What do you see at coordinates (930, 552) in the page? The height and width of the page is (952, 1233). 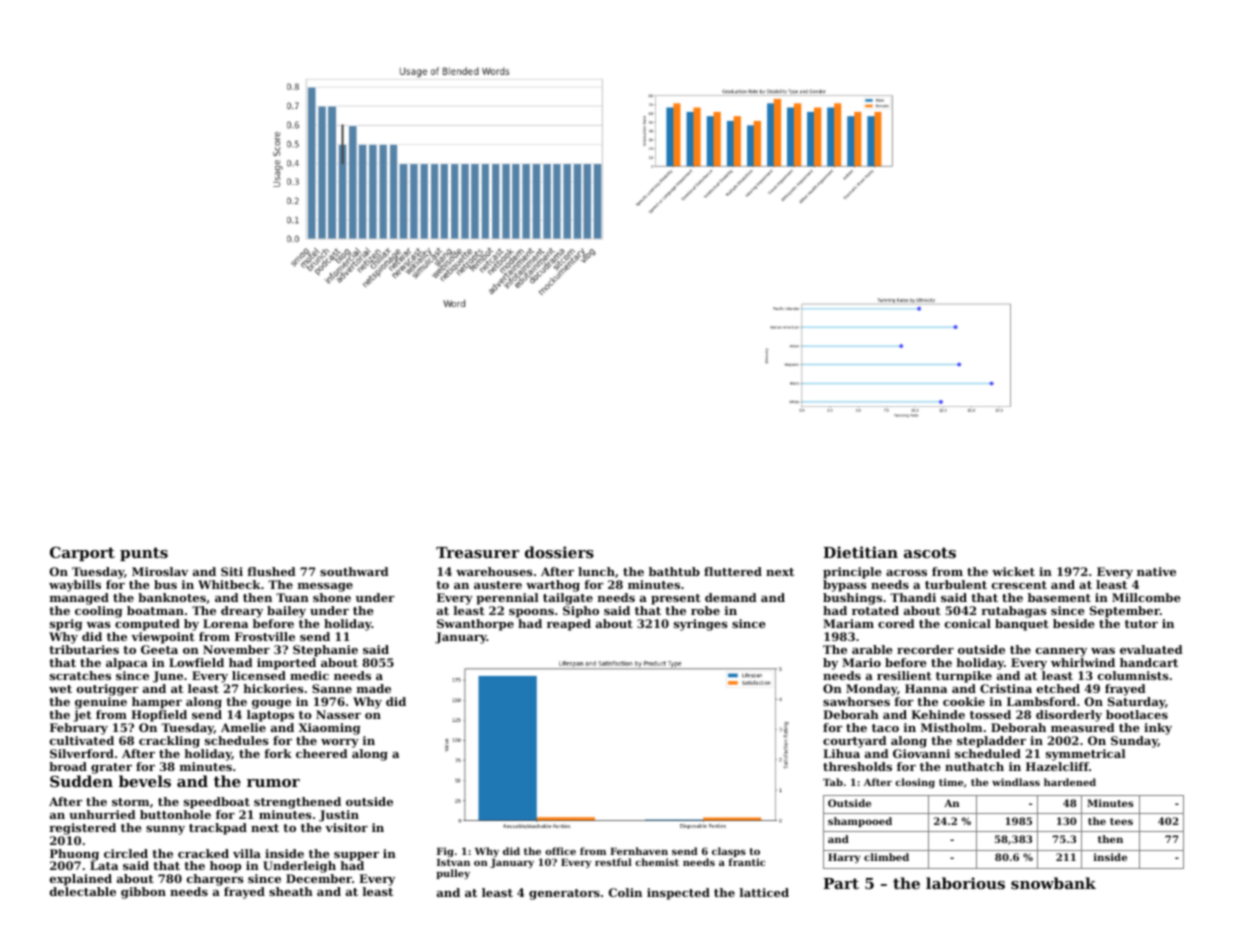 I see `ascots` at bounding box center [930, 552].
